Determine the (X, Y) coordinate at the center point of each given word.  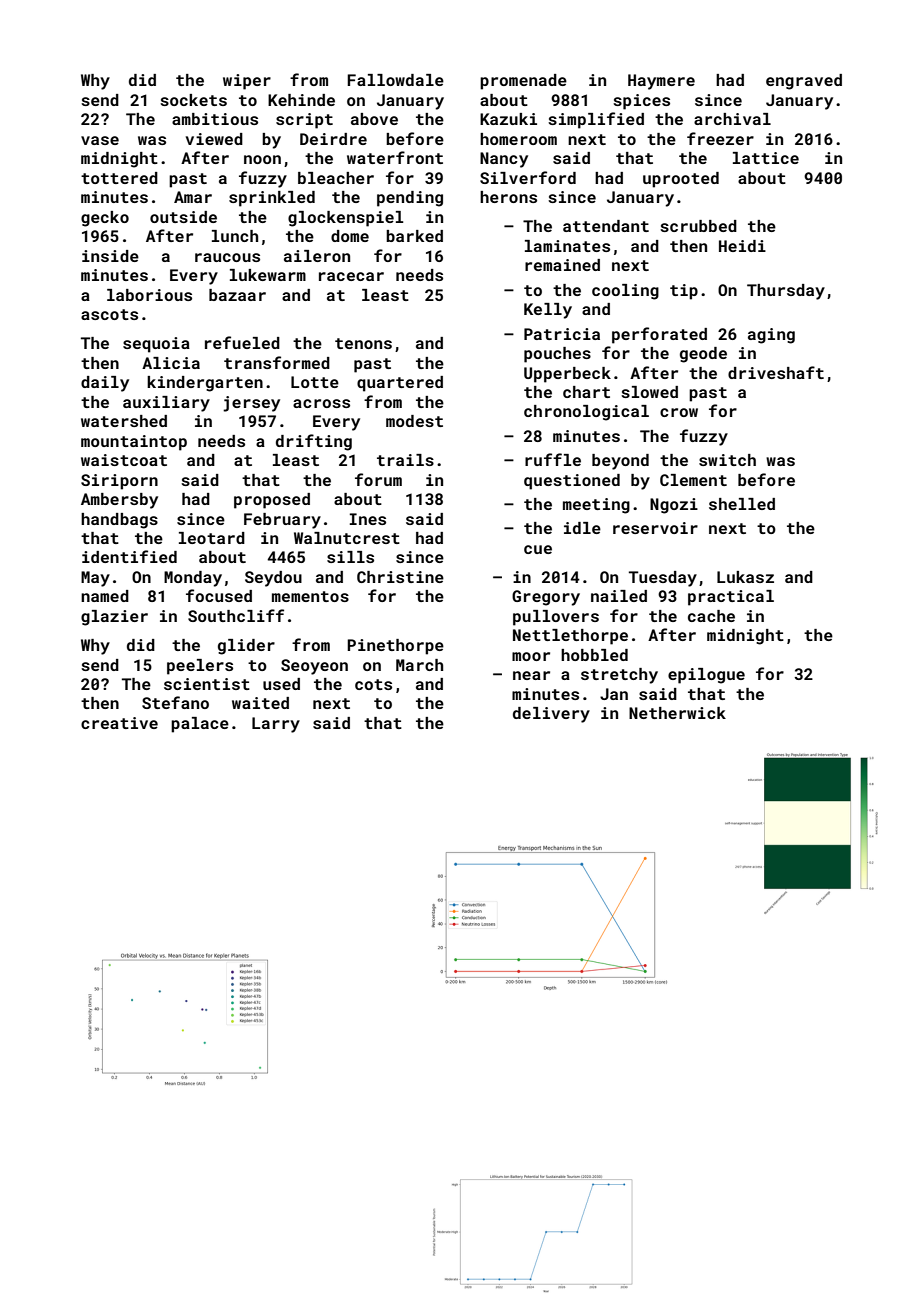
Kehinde (301, 100)
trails (405, 460)
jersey (251, 404)
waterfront (395, 157)
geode (703, 355)
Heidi (742, 246)
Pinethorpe (395, 647)
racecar (351, 276)
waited (260, 703)
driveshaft (776, 372)
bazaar (237, 295)
